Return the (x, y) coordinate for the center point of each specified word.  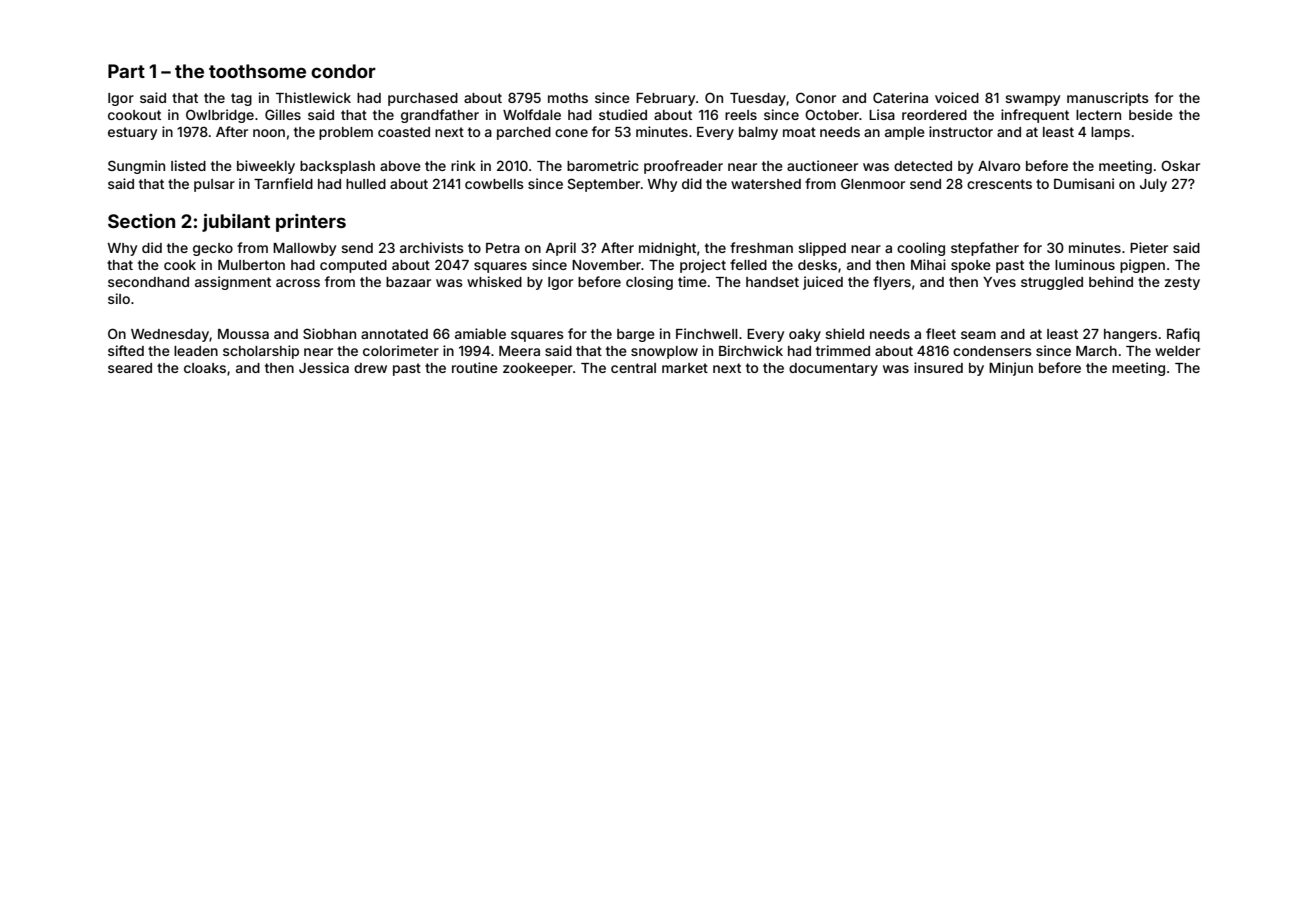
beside (1151, 114)
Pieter (1149, 247)
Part (126, 71)
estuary (132, 133)
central (633, 368)
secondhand (148, 282)
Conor (816, 97)
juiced (823, 283)
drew (370, 368)
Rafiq (1183, 335)
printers (311, 223)
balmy (758, 133)
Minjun (1011, 369)
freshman (761, 247)
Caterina (900, 97)
